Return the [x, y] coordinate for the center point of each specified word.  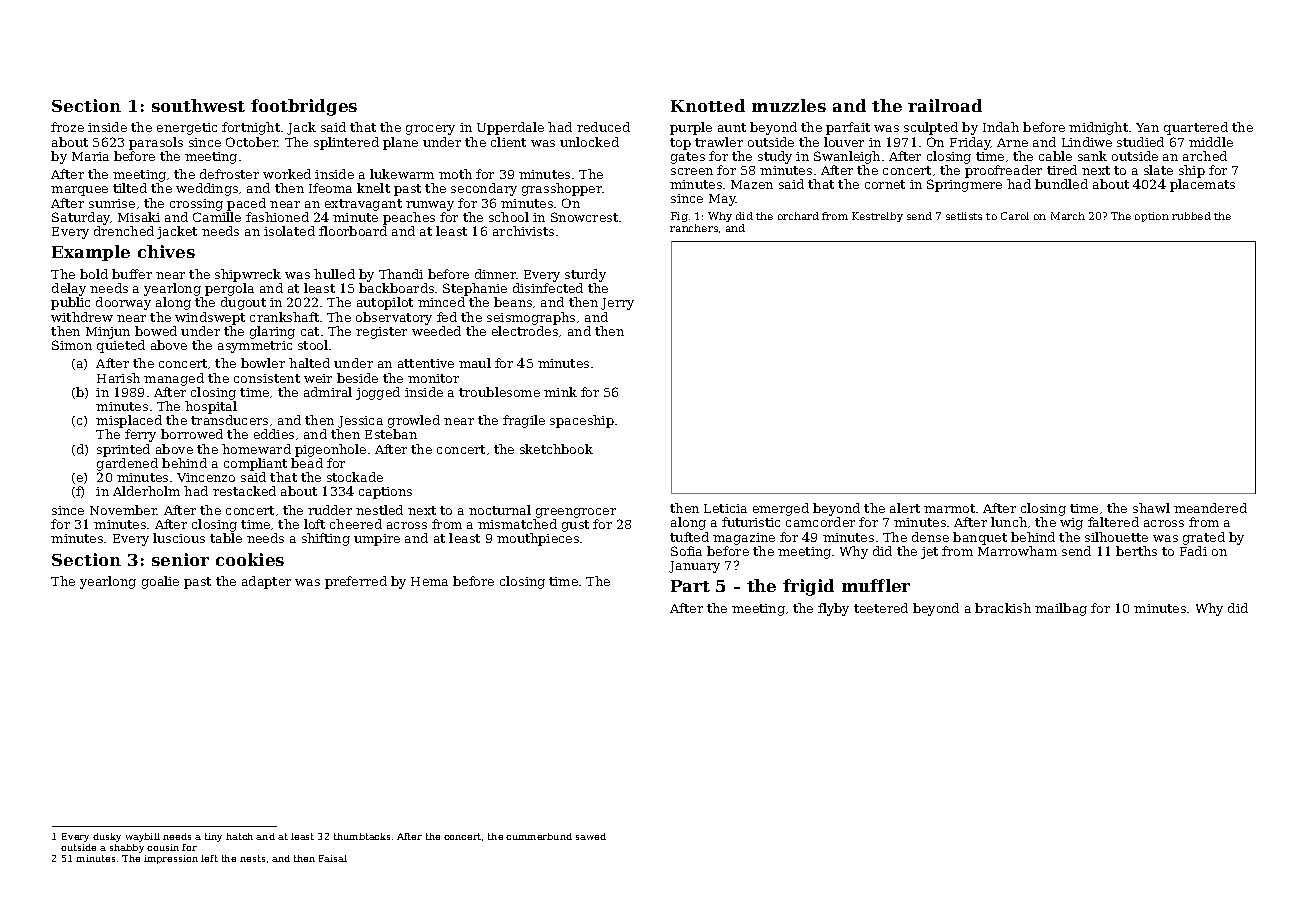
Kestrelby [877, 217]
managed [174, 379]
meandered [1210, 508]
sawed [591, 836]
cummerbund [539, 836]
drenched [124, 231]
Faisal [333, 858]
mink [560, 392]
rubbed [1191, 216]
